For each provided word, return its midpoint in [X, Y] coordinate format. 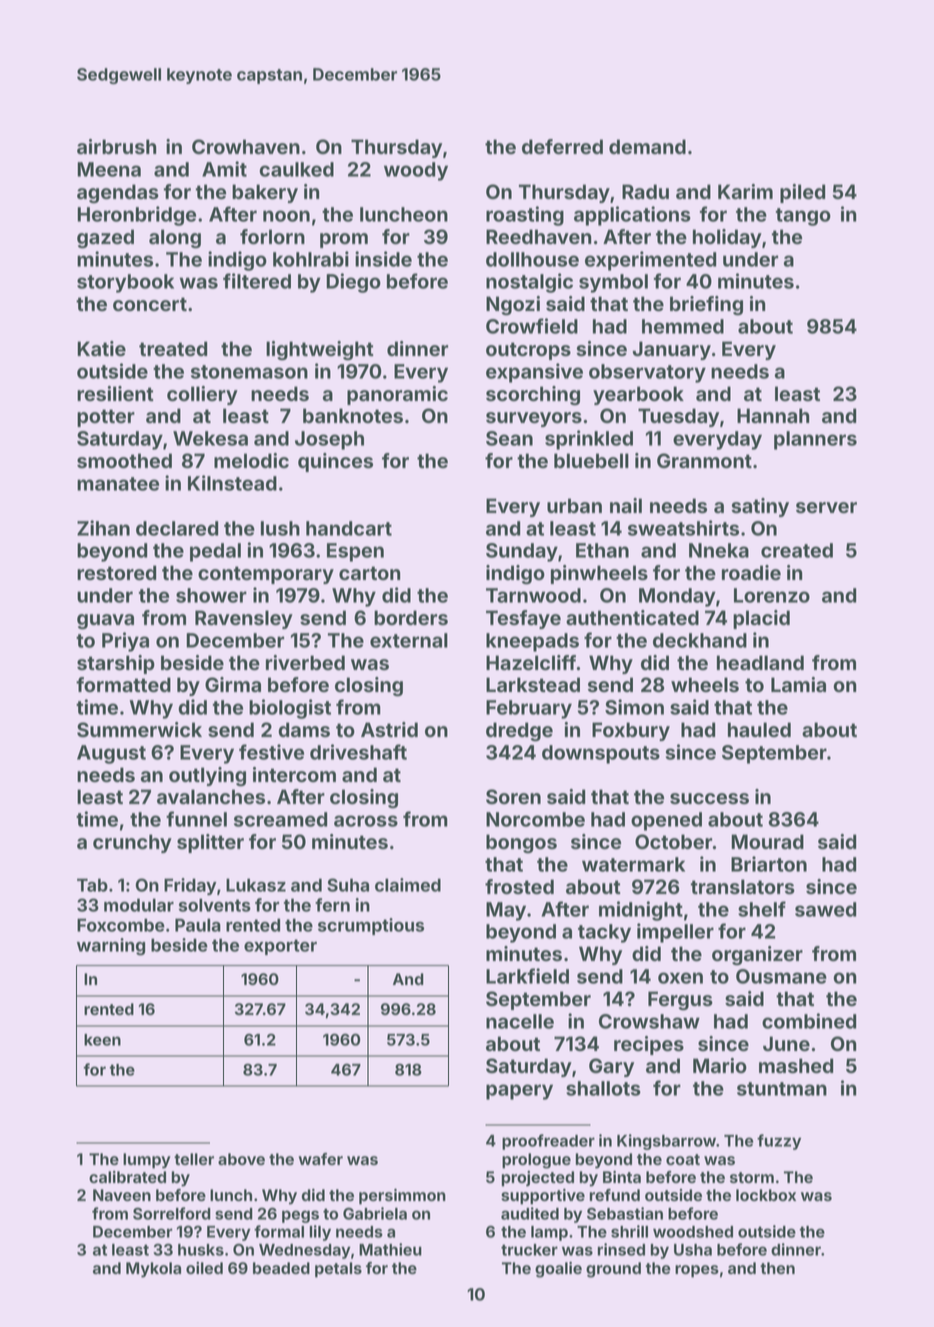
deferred [562, 147]
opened [666, 821]
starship [116, 664]
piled [802, 193]
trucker [529, 1250]
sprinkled [589, 440]
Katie [101, 349]
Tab [92, 885]
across [366, 821]
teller [194, 1159]
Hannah [773, 415]
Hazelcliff [531, 663]
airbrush [116, 147]
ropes [697, 1271]
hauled [759, 729]
